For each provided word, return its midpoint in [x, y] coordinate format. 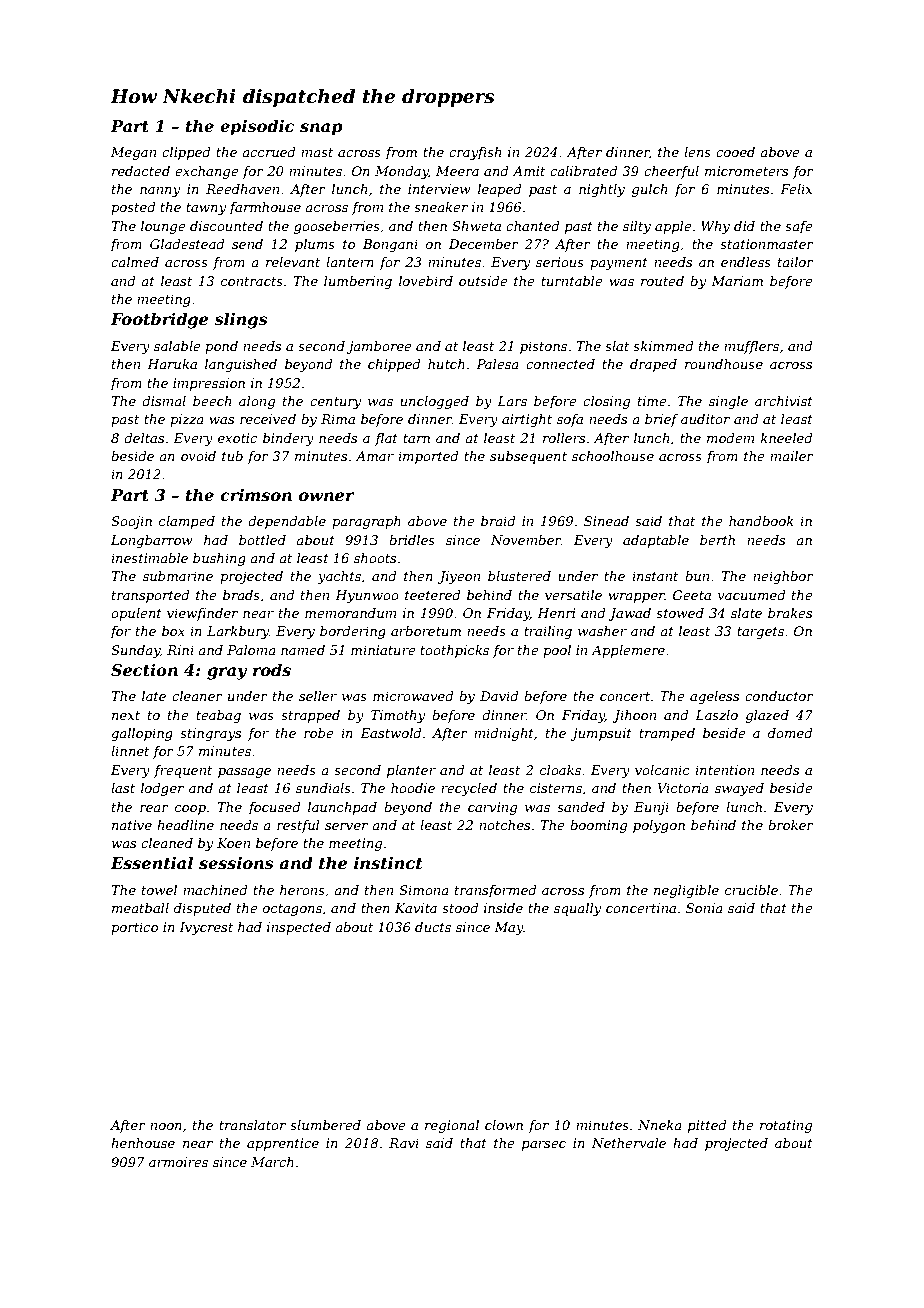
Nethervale [629, 1143]
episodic [257, 127]
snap [321, 129]
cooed [735, 152]
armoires [178, 1162]
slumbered [325, 1125]
